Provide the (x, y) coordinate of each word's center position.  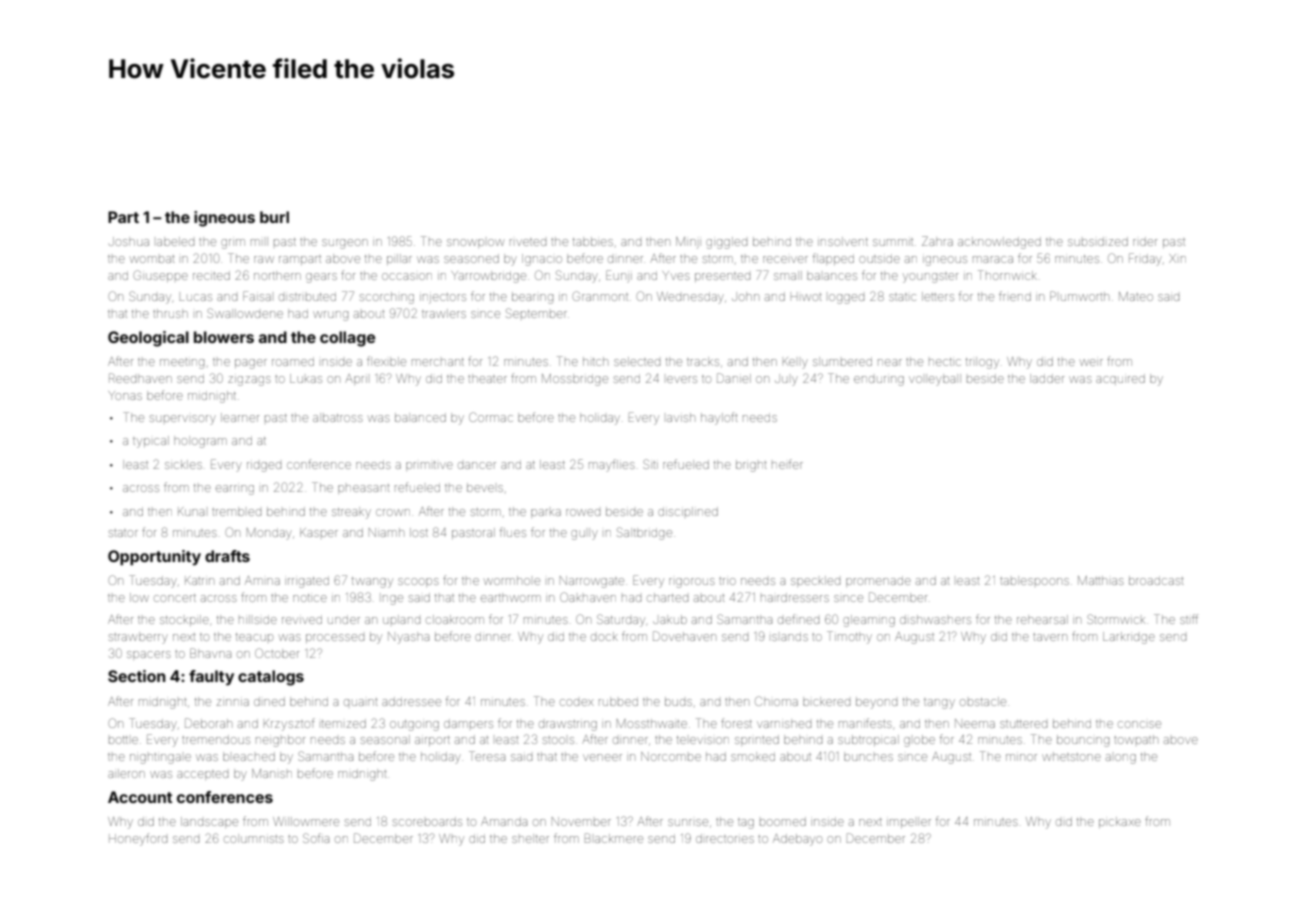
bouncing (1083, 741)
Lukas (306, 378)
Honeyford (138, 839)
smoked (753, 756)
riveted (528, 242)
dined (269, 701)
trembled (236, 511)
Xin (1177, 258)
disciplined (688, 511)
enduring (879, 381)
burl (274, 217)
